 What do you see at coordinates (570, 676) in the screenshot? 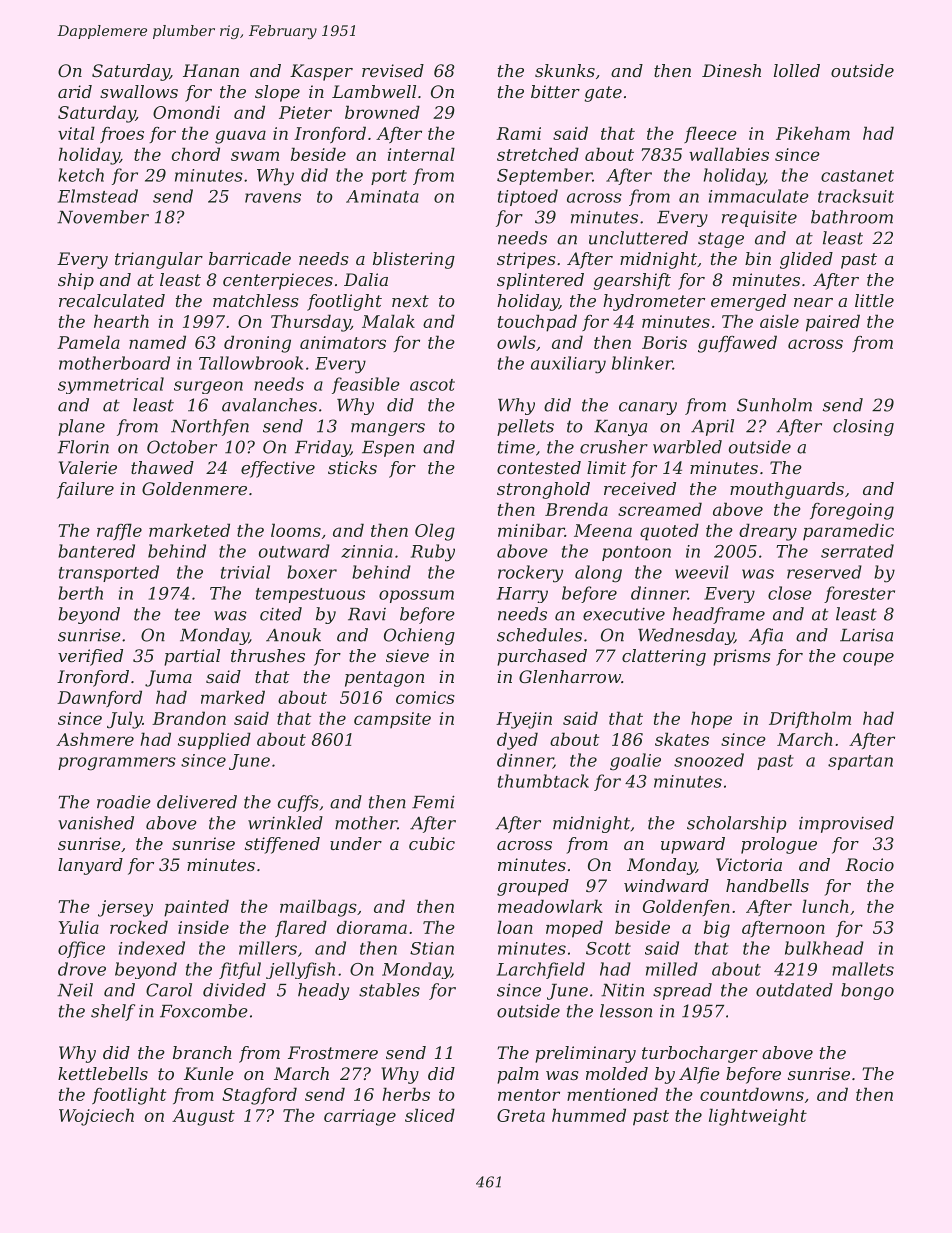
I see `Glenharrow` at bounding box center [570, 676].
